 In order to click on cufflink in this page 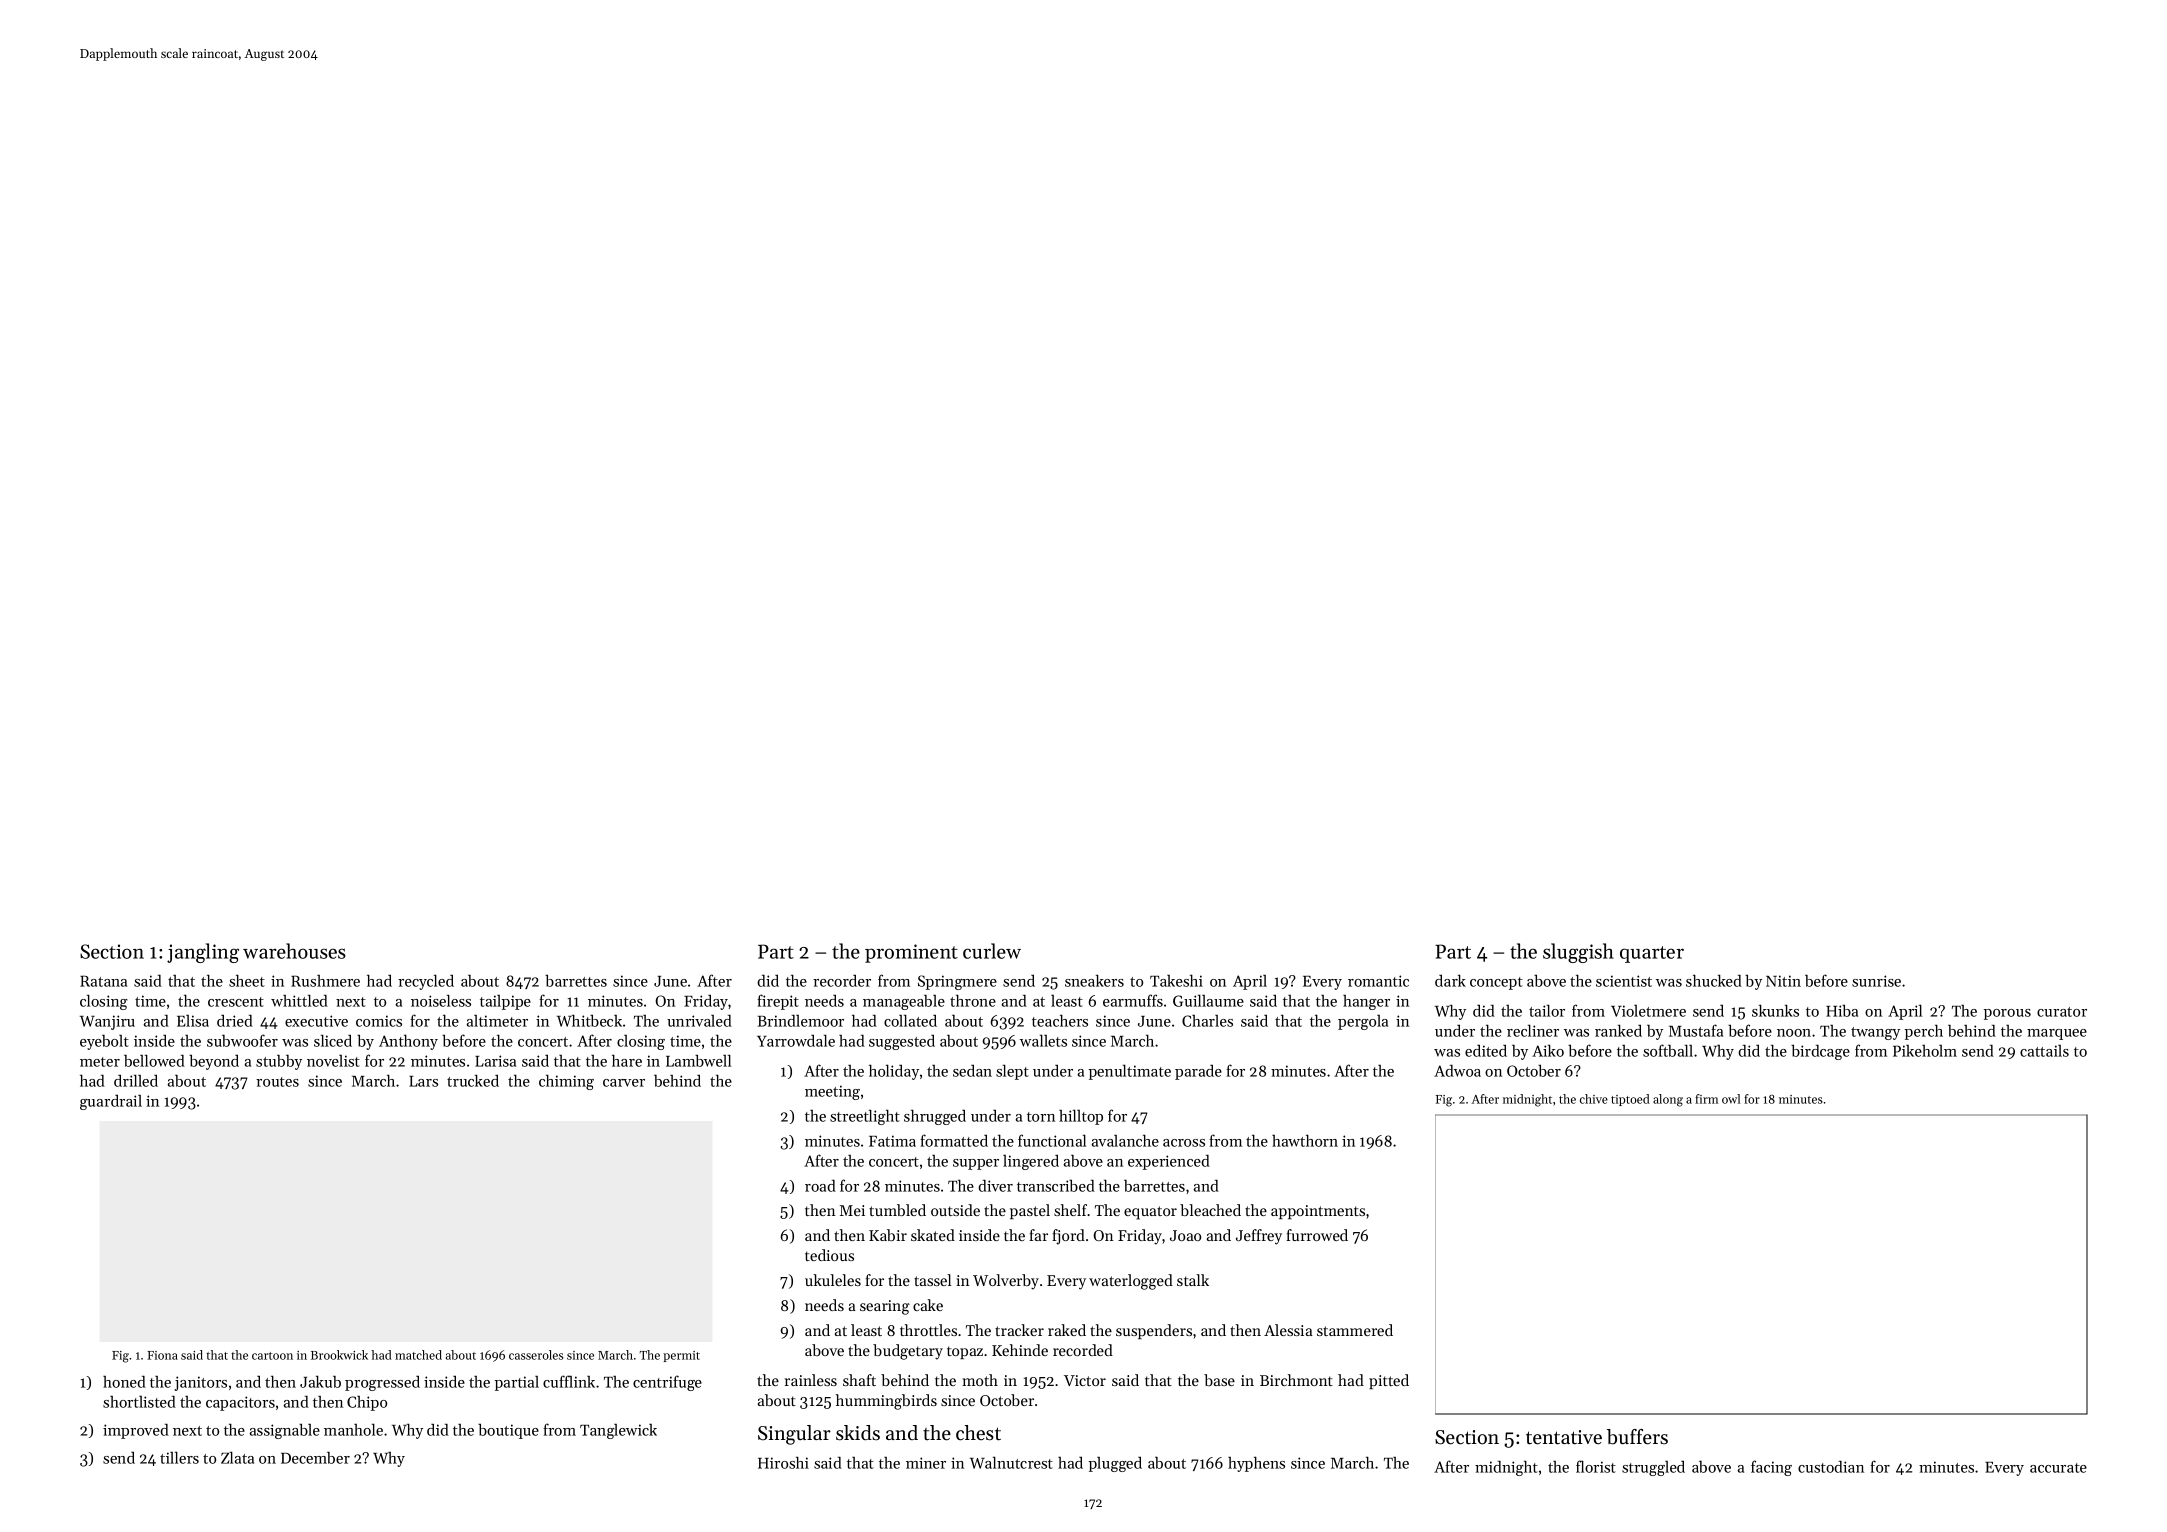, I will do `click(569, 1381)`.
